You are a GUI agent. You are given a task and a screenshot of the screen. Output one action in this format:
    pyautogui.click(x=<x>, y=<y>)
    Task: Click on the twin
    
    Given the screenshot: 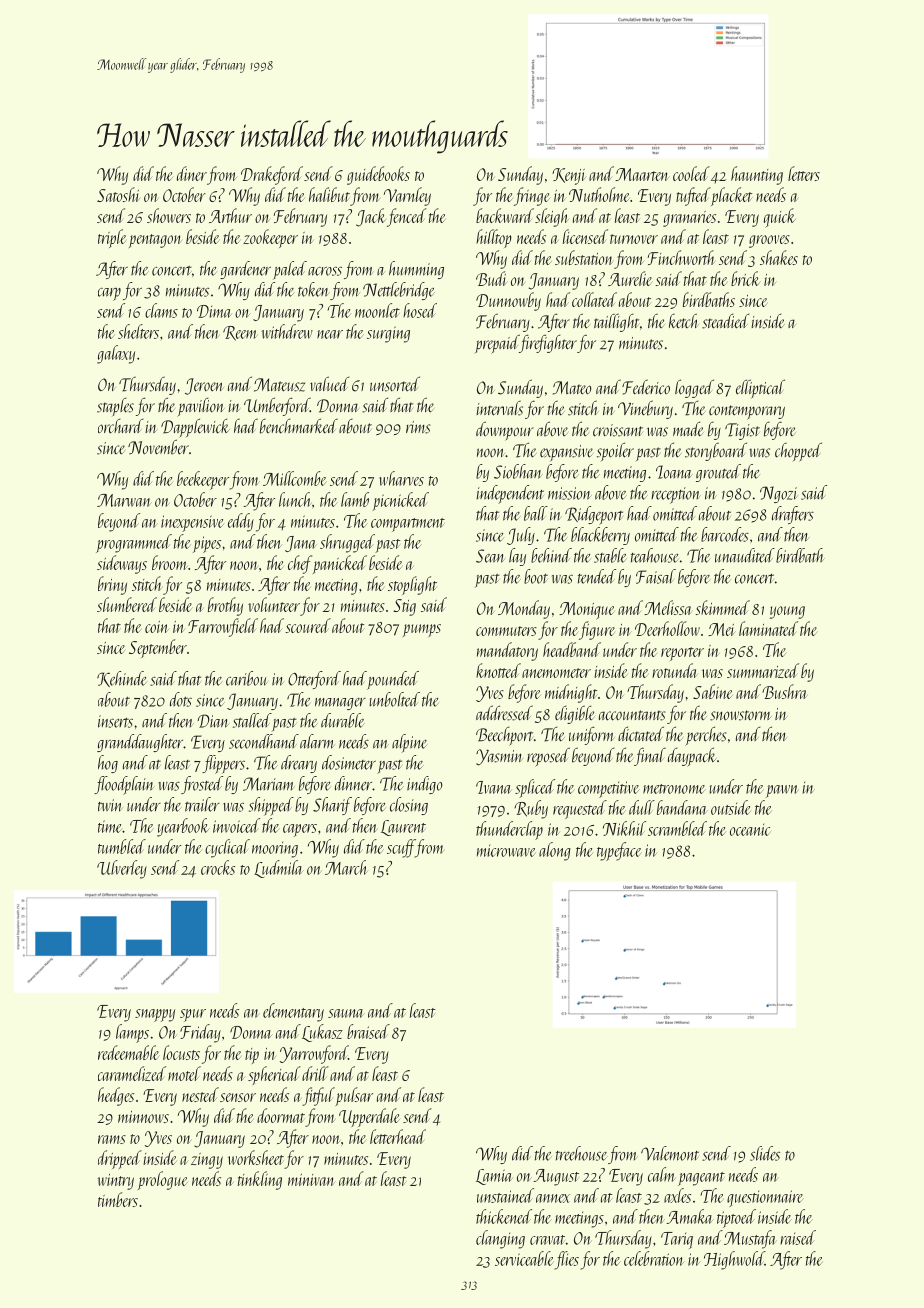 What is the action you would take?
    pyautogui.click(x=110, y=805)
